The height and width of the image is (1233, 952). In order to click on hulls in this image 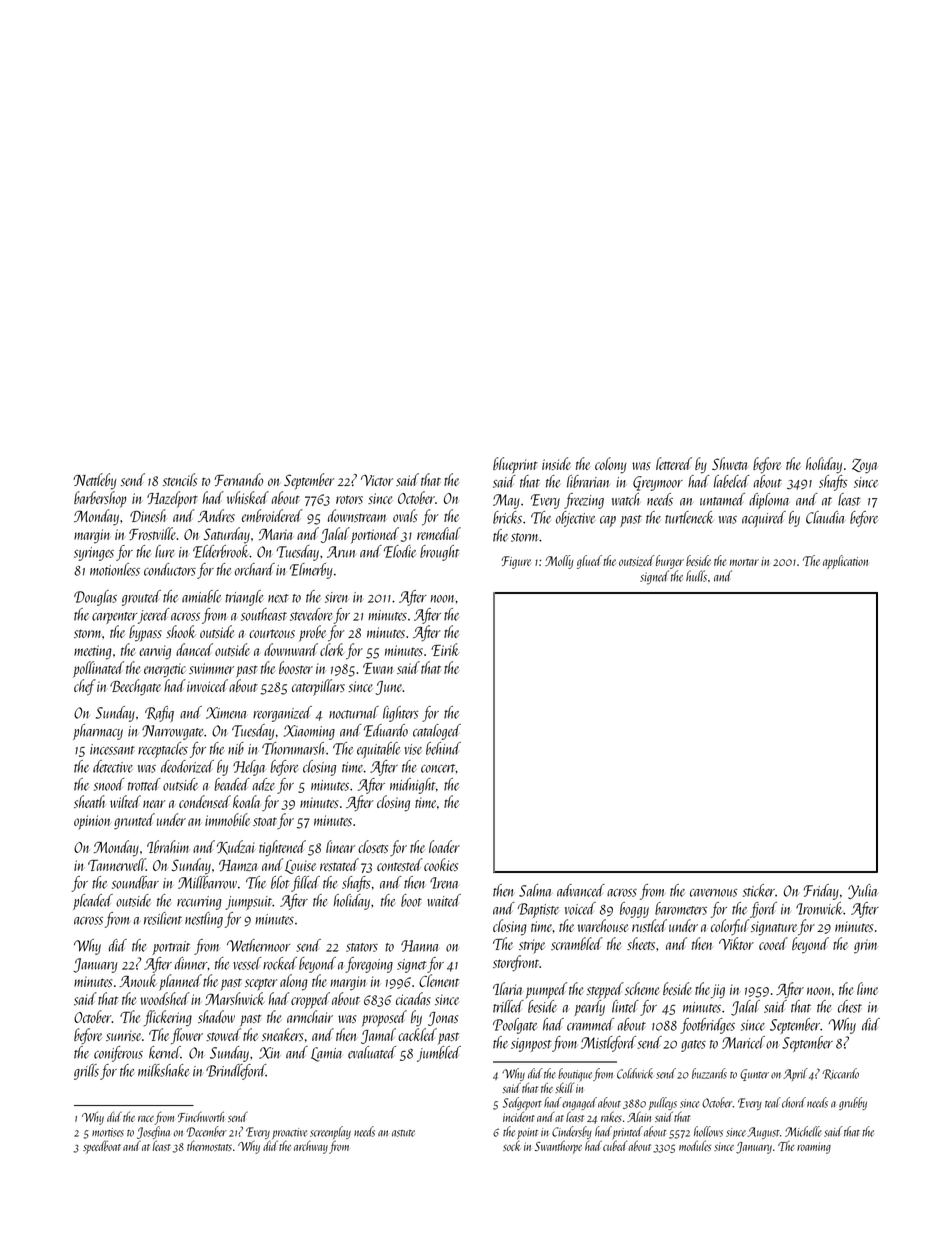, I will do `click(696, 576)`.
